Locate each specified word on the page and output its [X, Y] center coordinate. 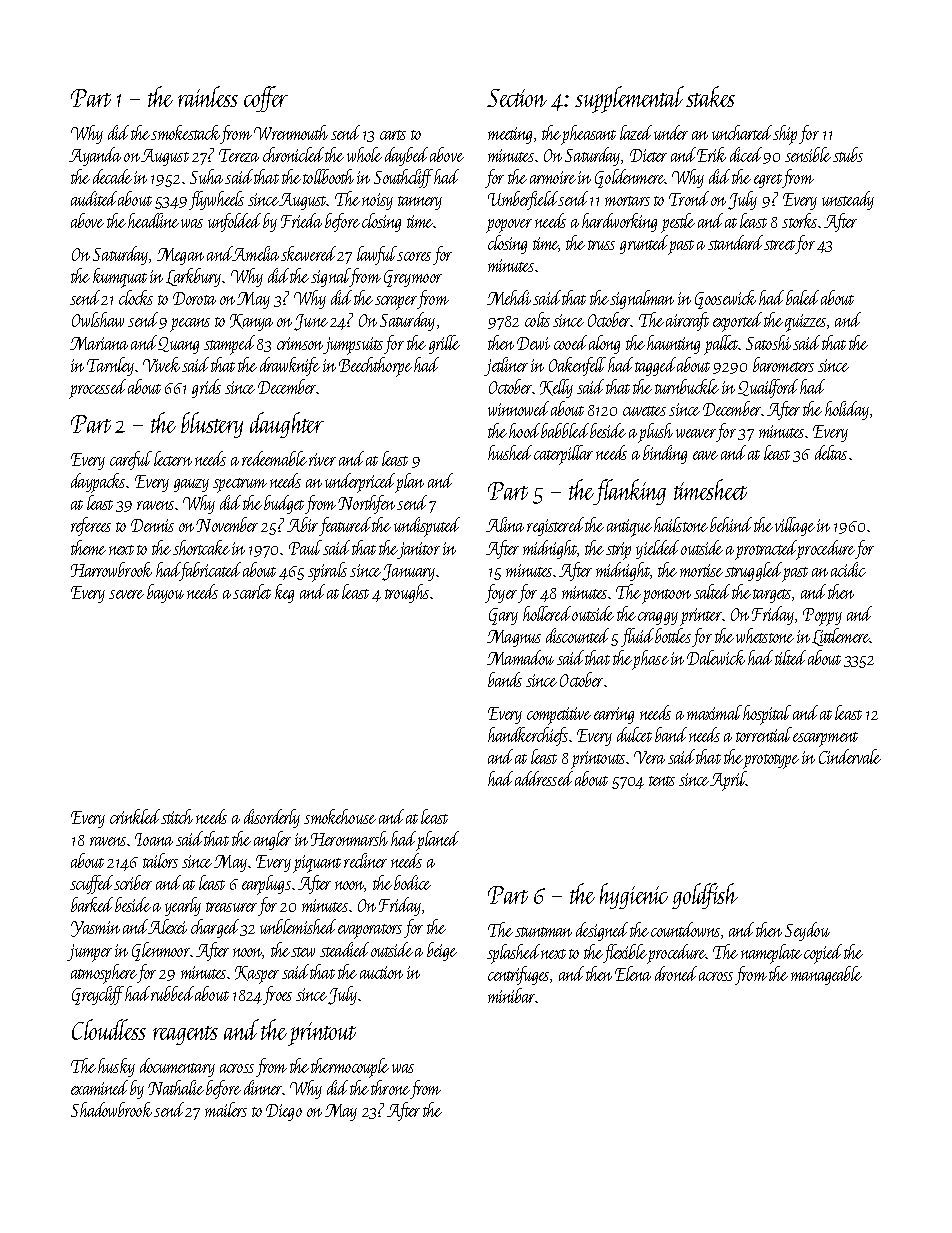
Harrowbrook [111, 569]
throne [390, 1087]
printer [701, 617]
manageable [826, 975]
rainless [208, 96]
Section [517, 98]
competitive [559, 716]
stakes [710, 96]
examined [99, 1087]
